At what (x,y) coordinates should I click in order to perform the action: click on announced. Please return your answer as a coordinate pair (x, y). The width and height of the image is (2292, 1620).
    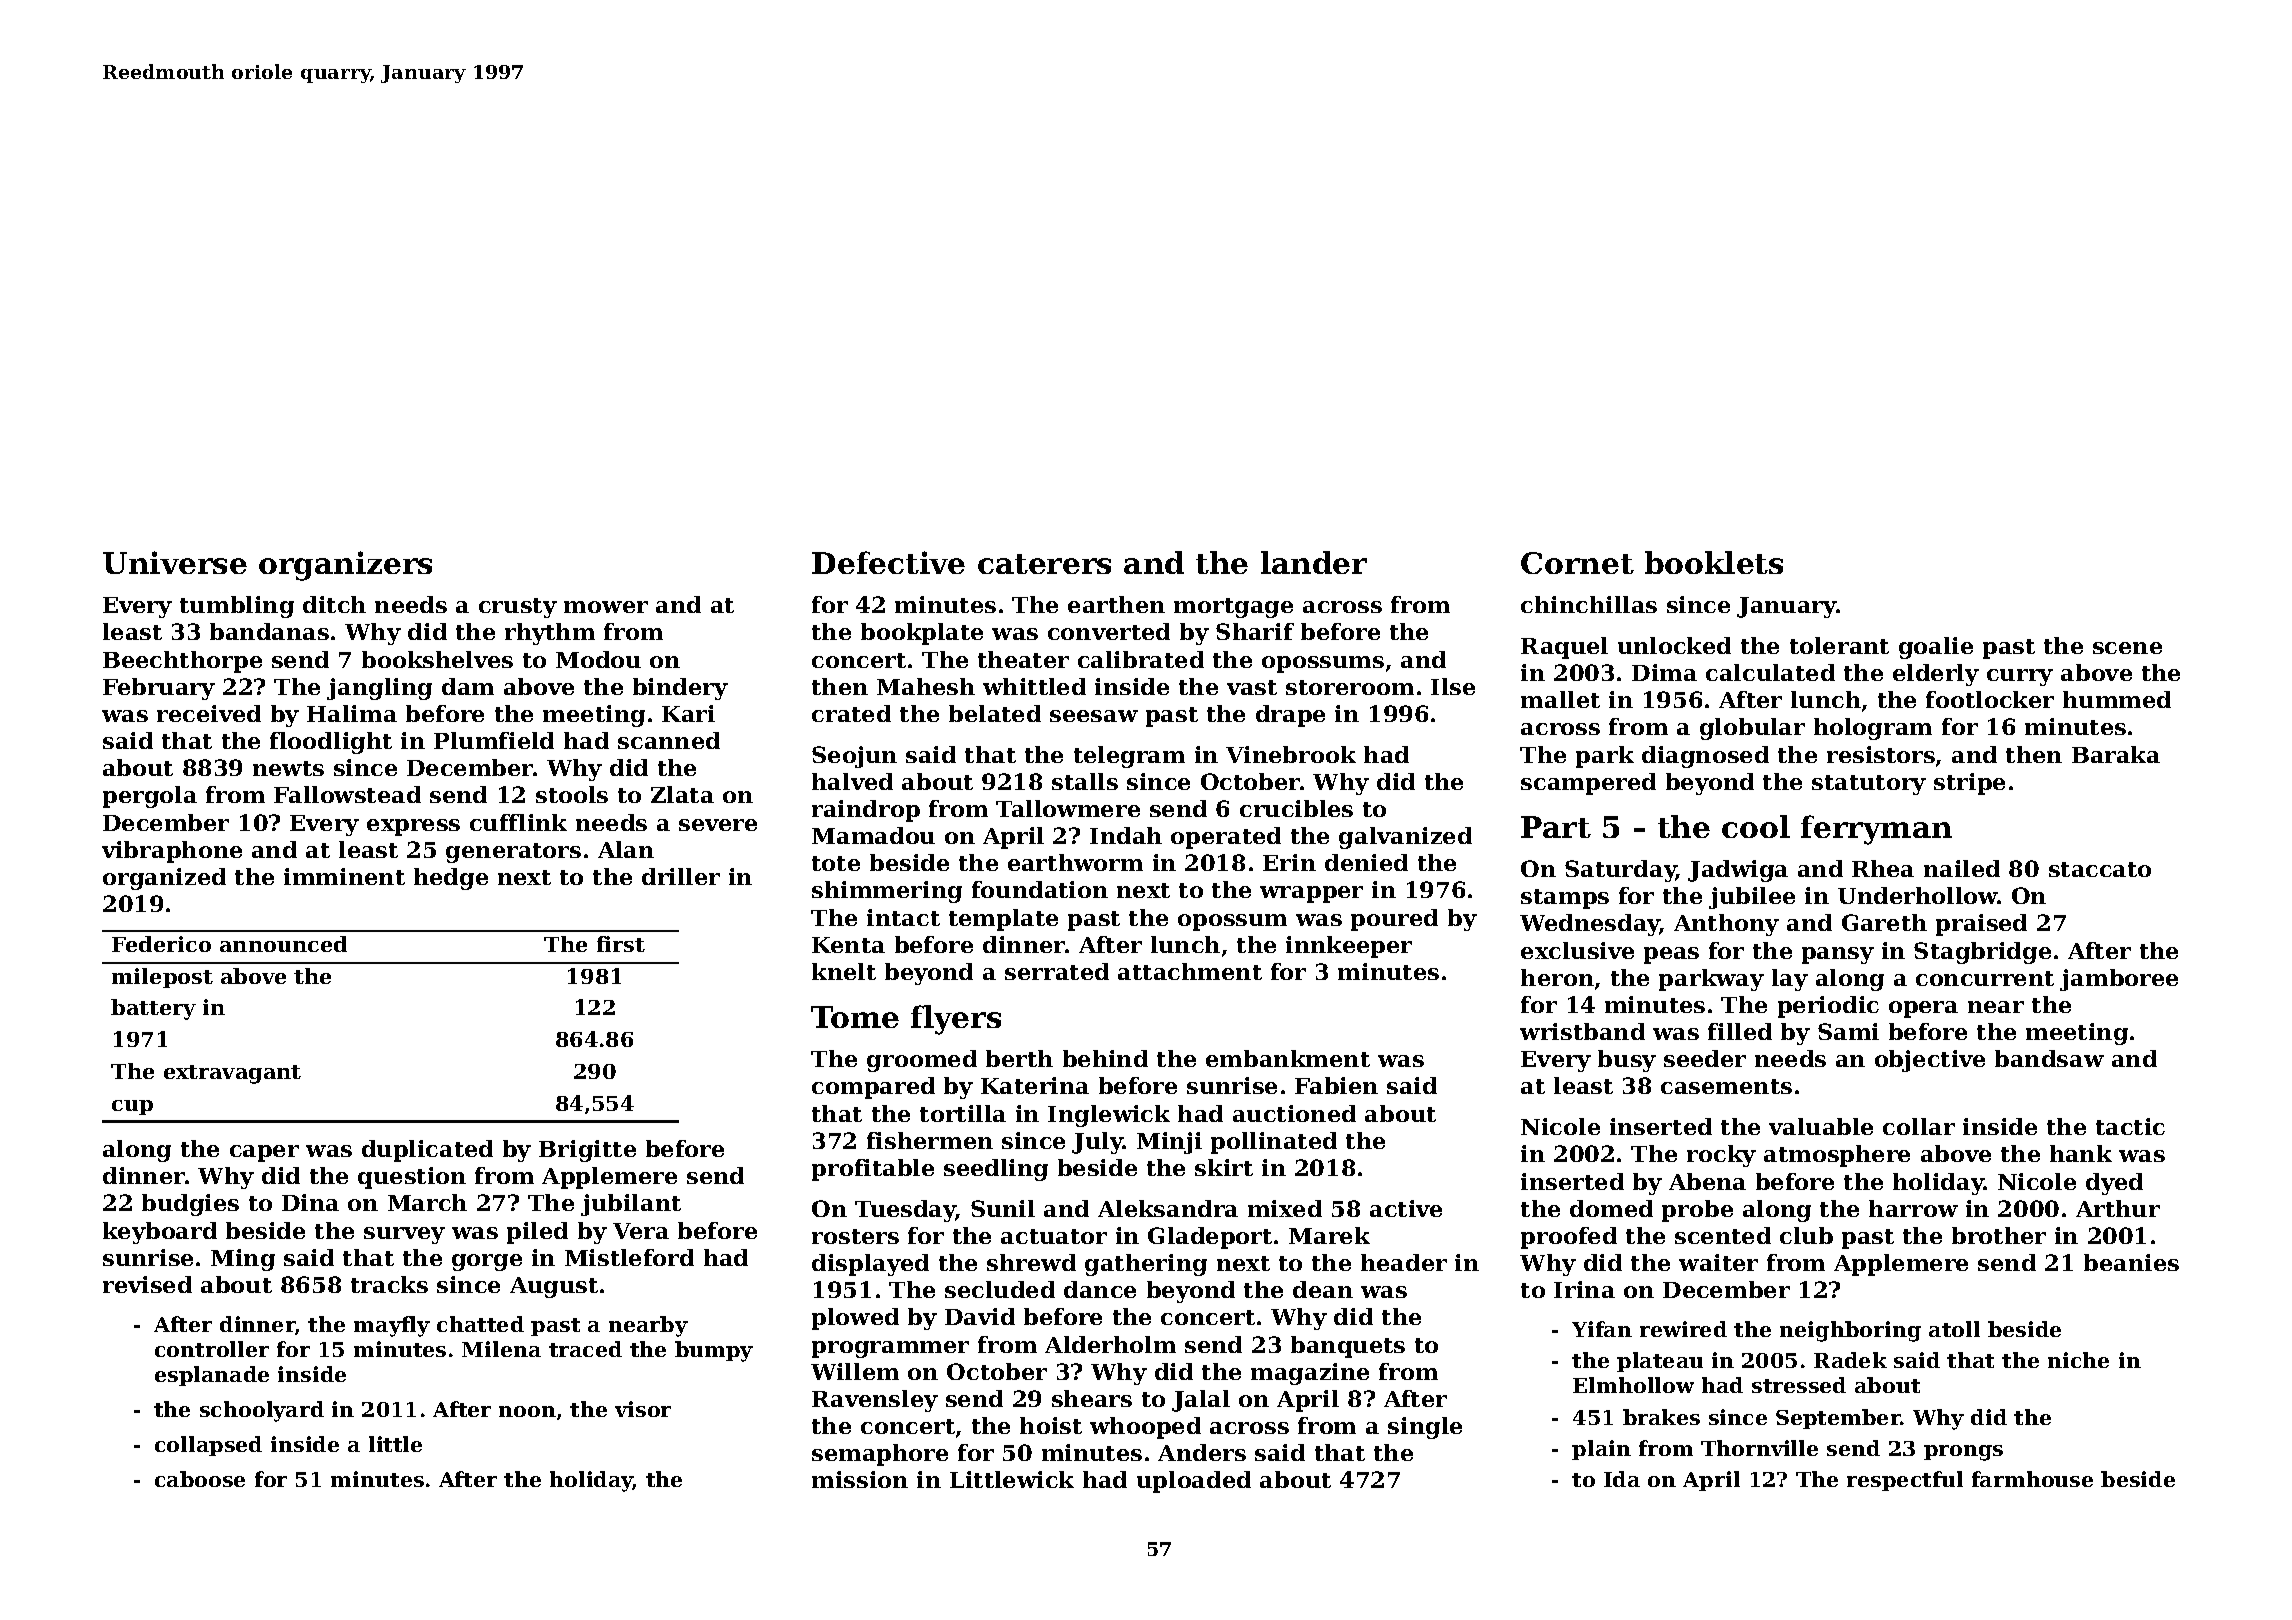
    Looking at the image, I should click on (283, 944).
